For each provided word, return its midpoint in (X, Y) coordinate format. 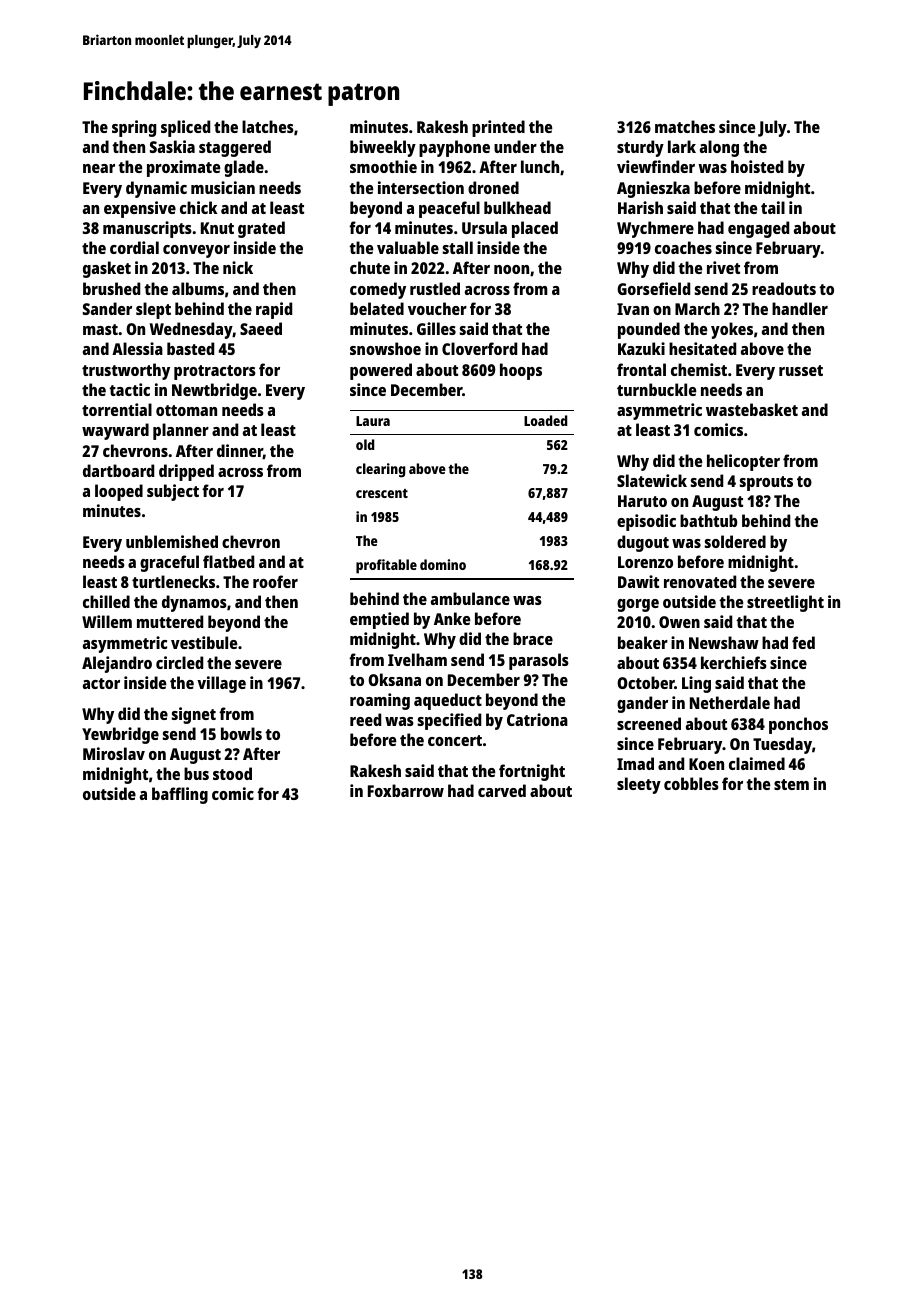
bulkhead (517, 207)
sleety (639, 785)
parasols (539, 661)
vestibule (204, 642)
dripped (186, 472)
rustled (435, 288)
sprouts (766, 483)
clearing (380, 470)
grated (261, 229)
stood (232, 773)
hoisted (757, 166)
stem (791, 784)
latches (268, 126)
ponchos (798, 725)
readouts (784, 288)
